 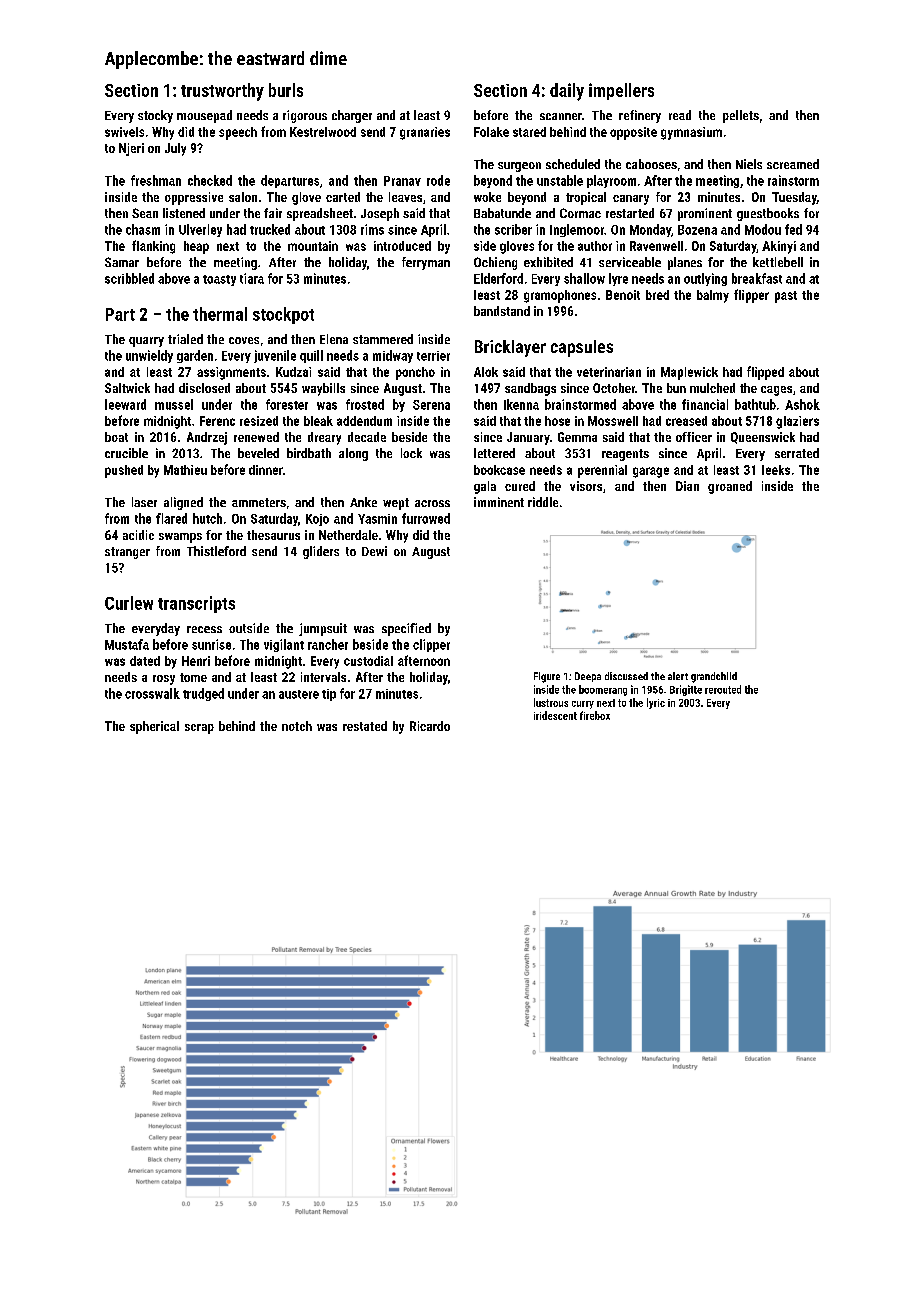 What do you see at coordinates (555, 715) in the screenshot?
I see `iridescent` at bounding box center [555, 715].
